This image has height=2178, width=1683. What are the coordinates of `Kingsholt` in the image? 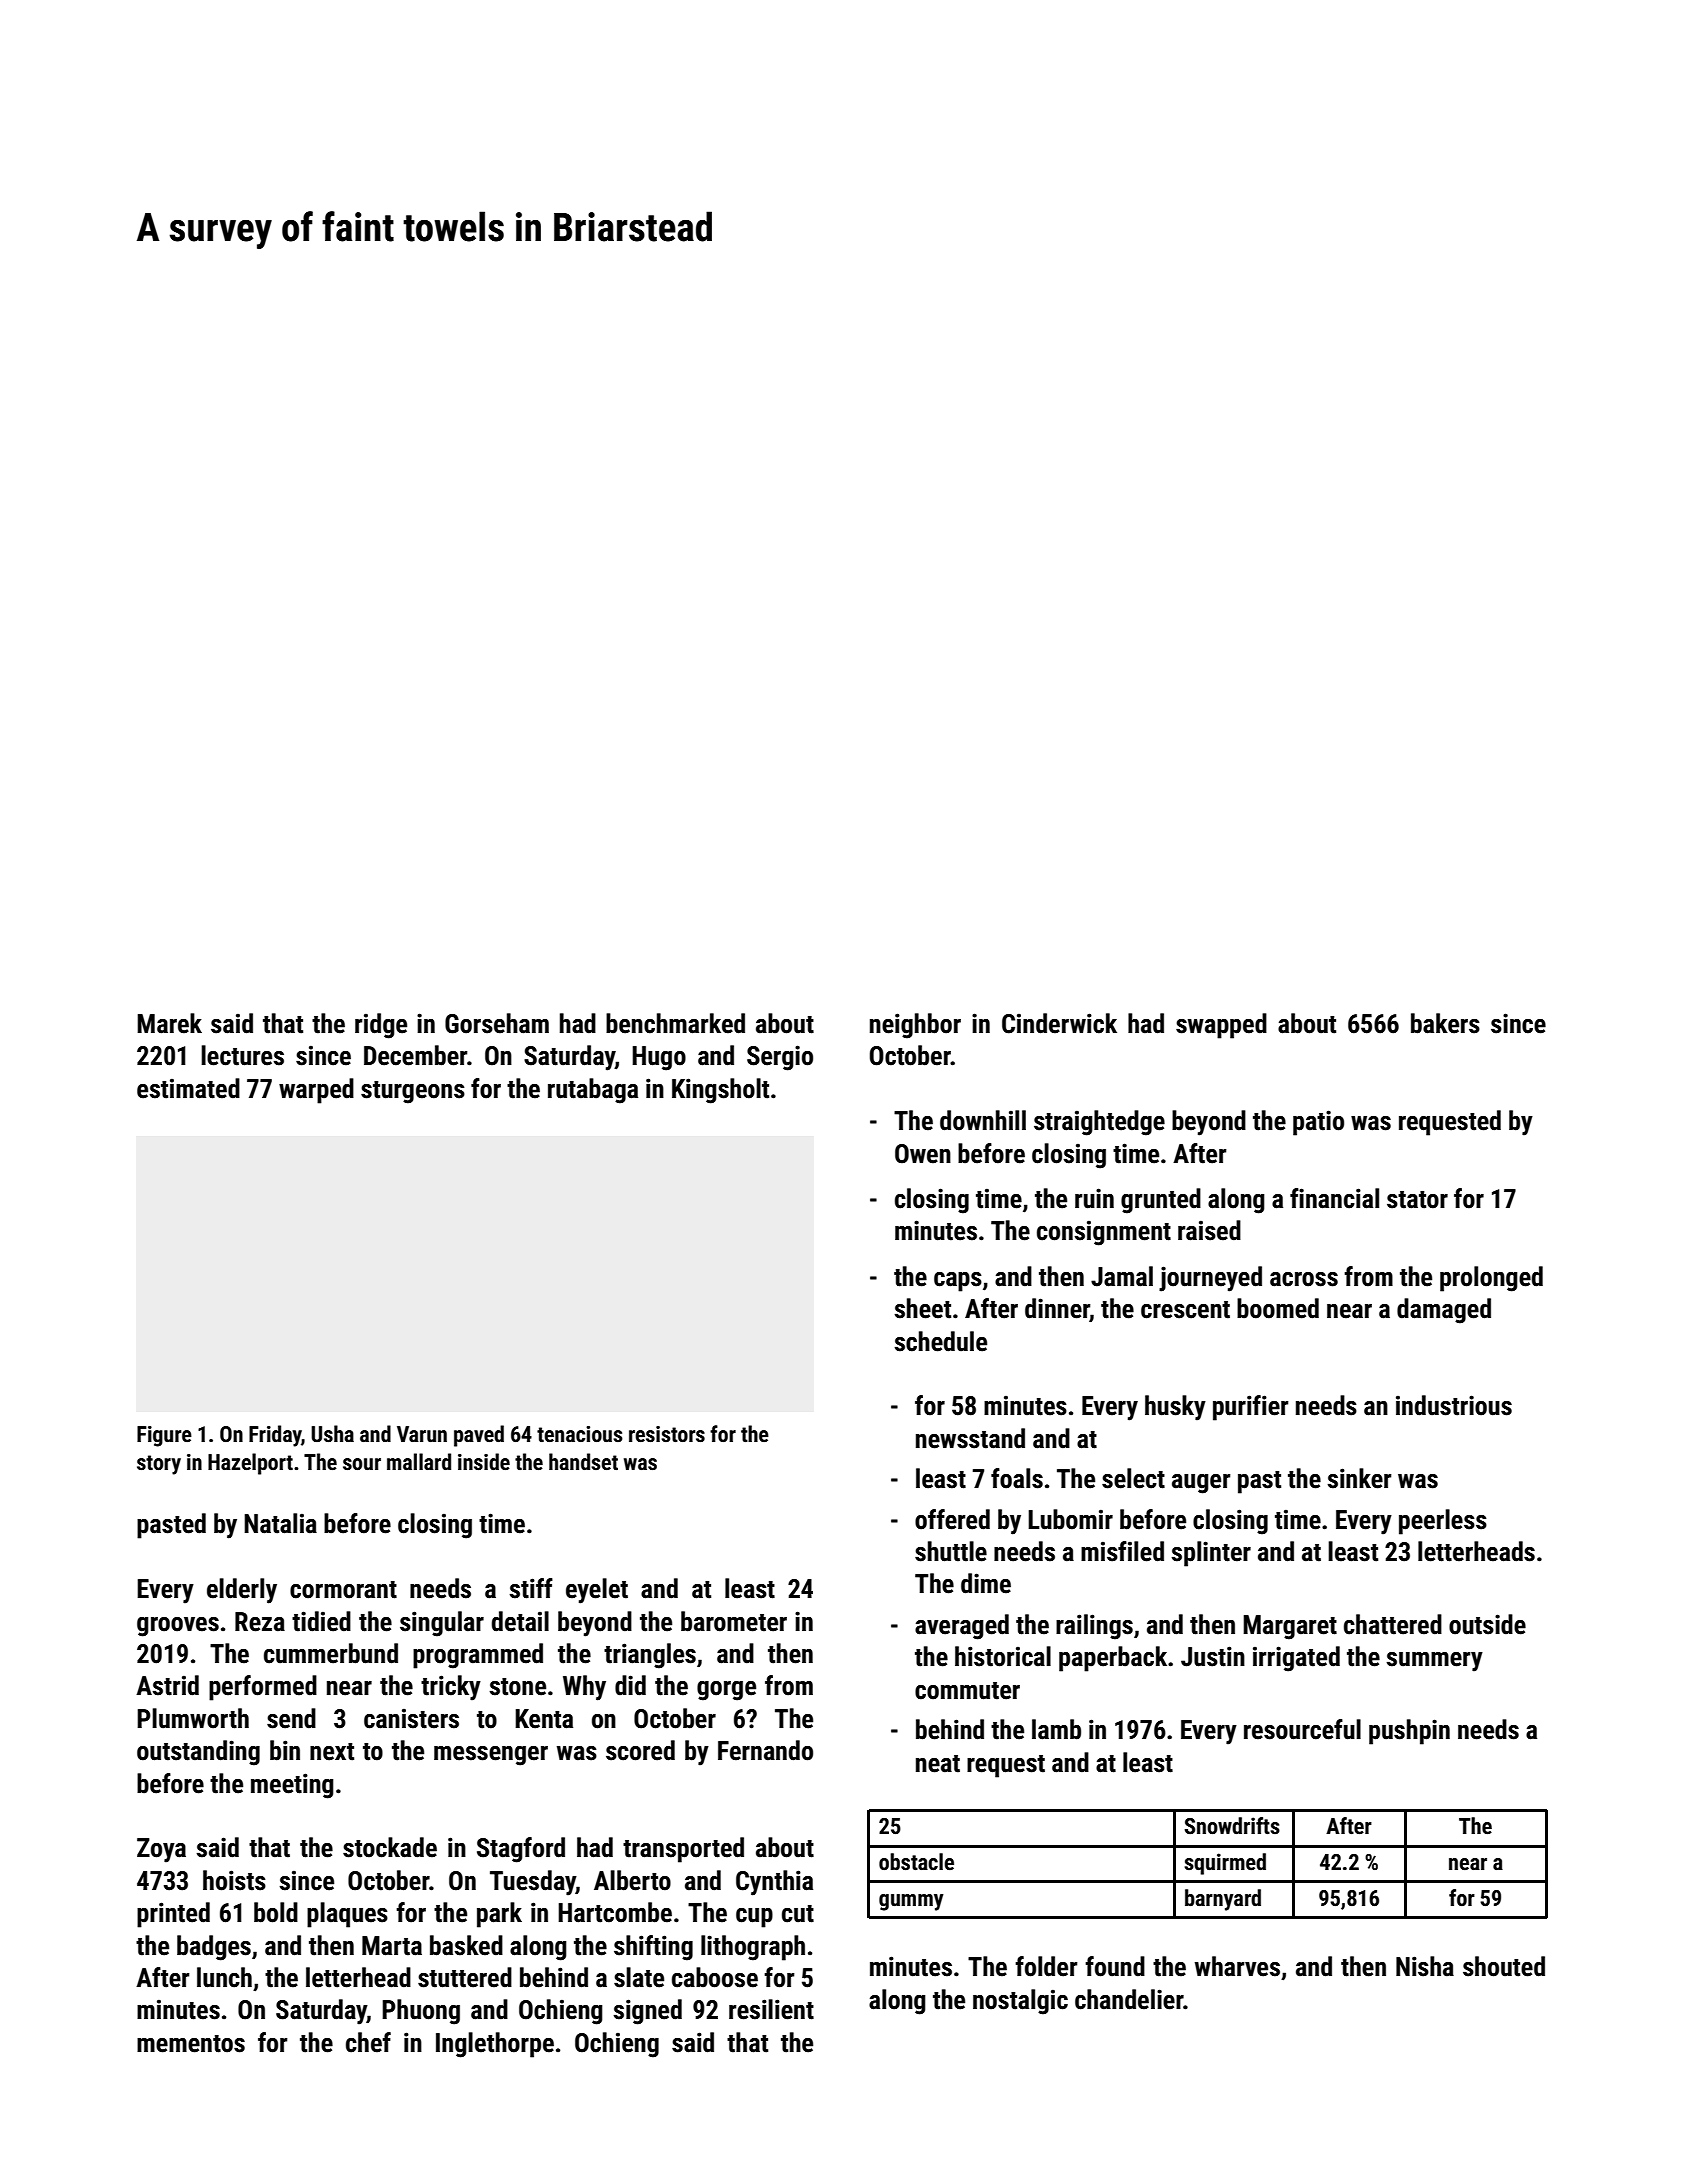 It's located at (720, 1091).
